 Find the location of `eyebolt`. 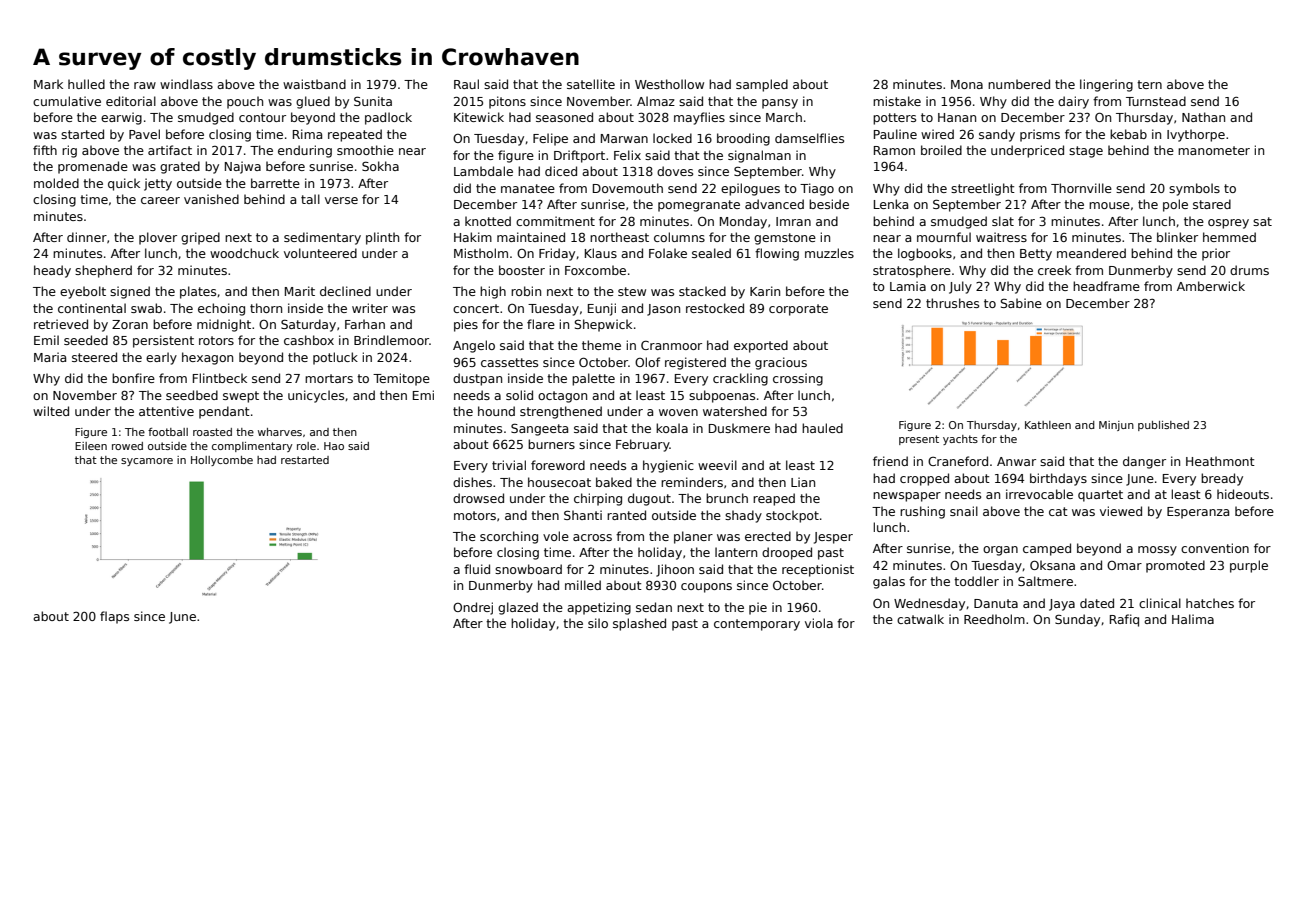

eyebolt is located at coordinates (83, 292).
